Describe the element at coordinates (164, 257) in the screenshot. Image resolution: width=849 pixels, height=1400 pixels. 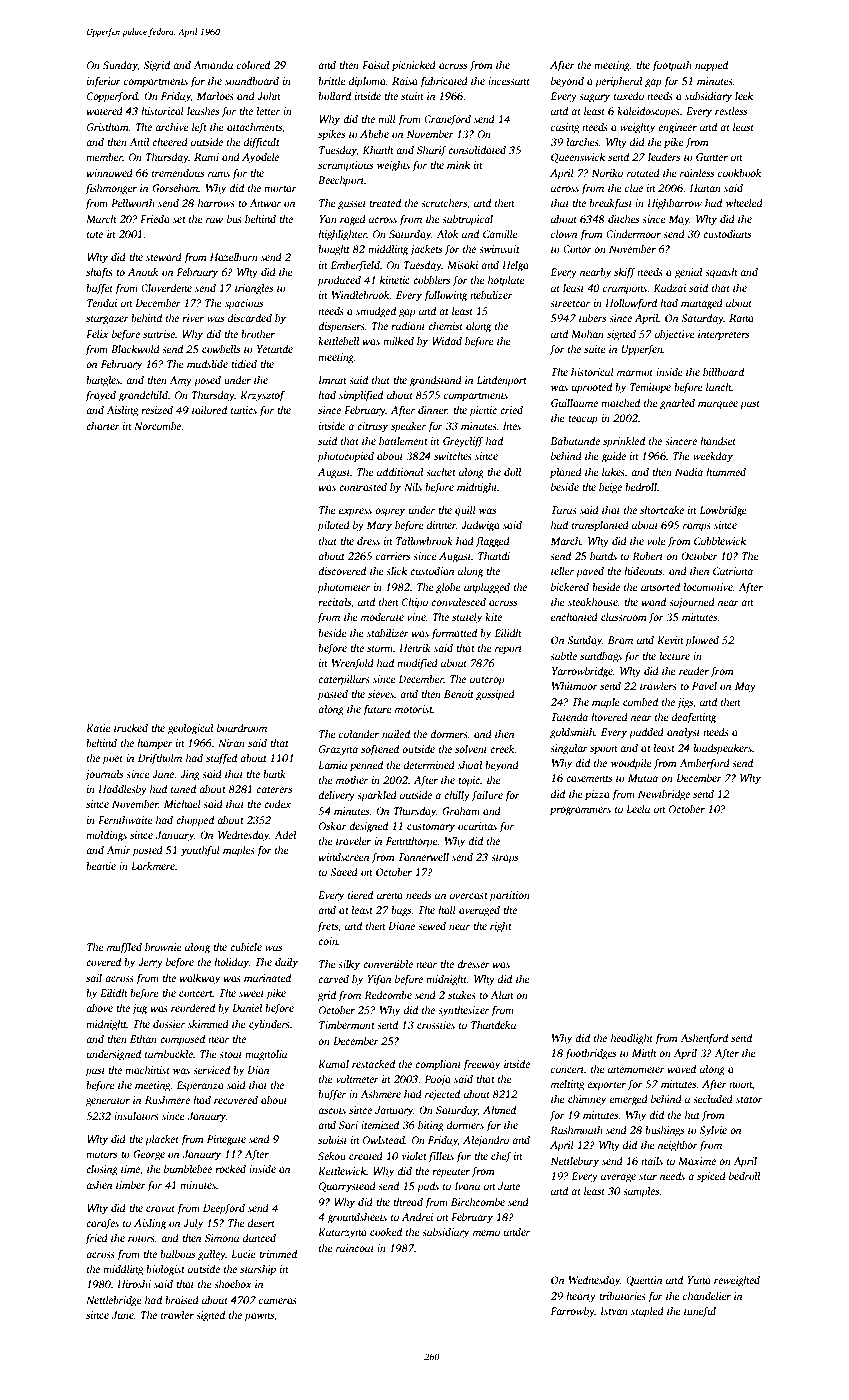
I see `steward` at that location.
